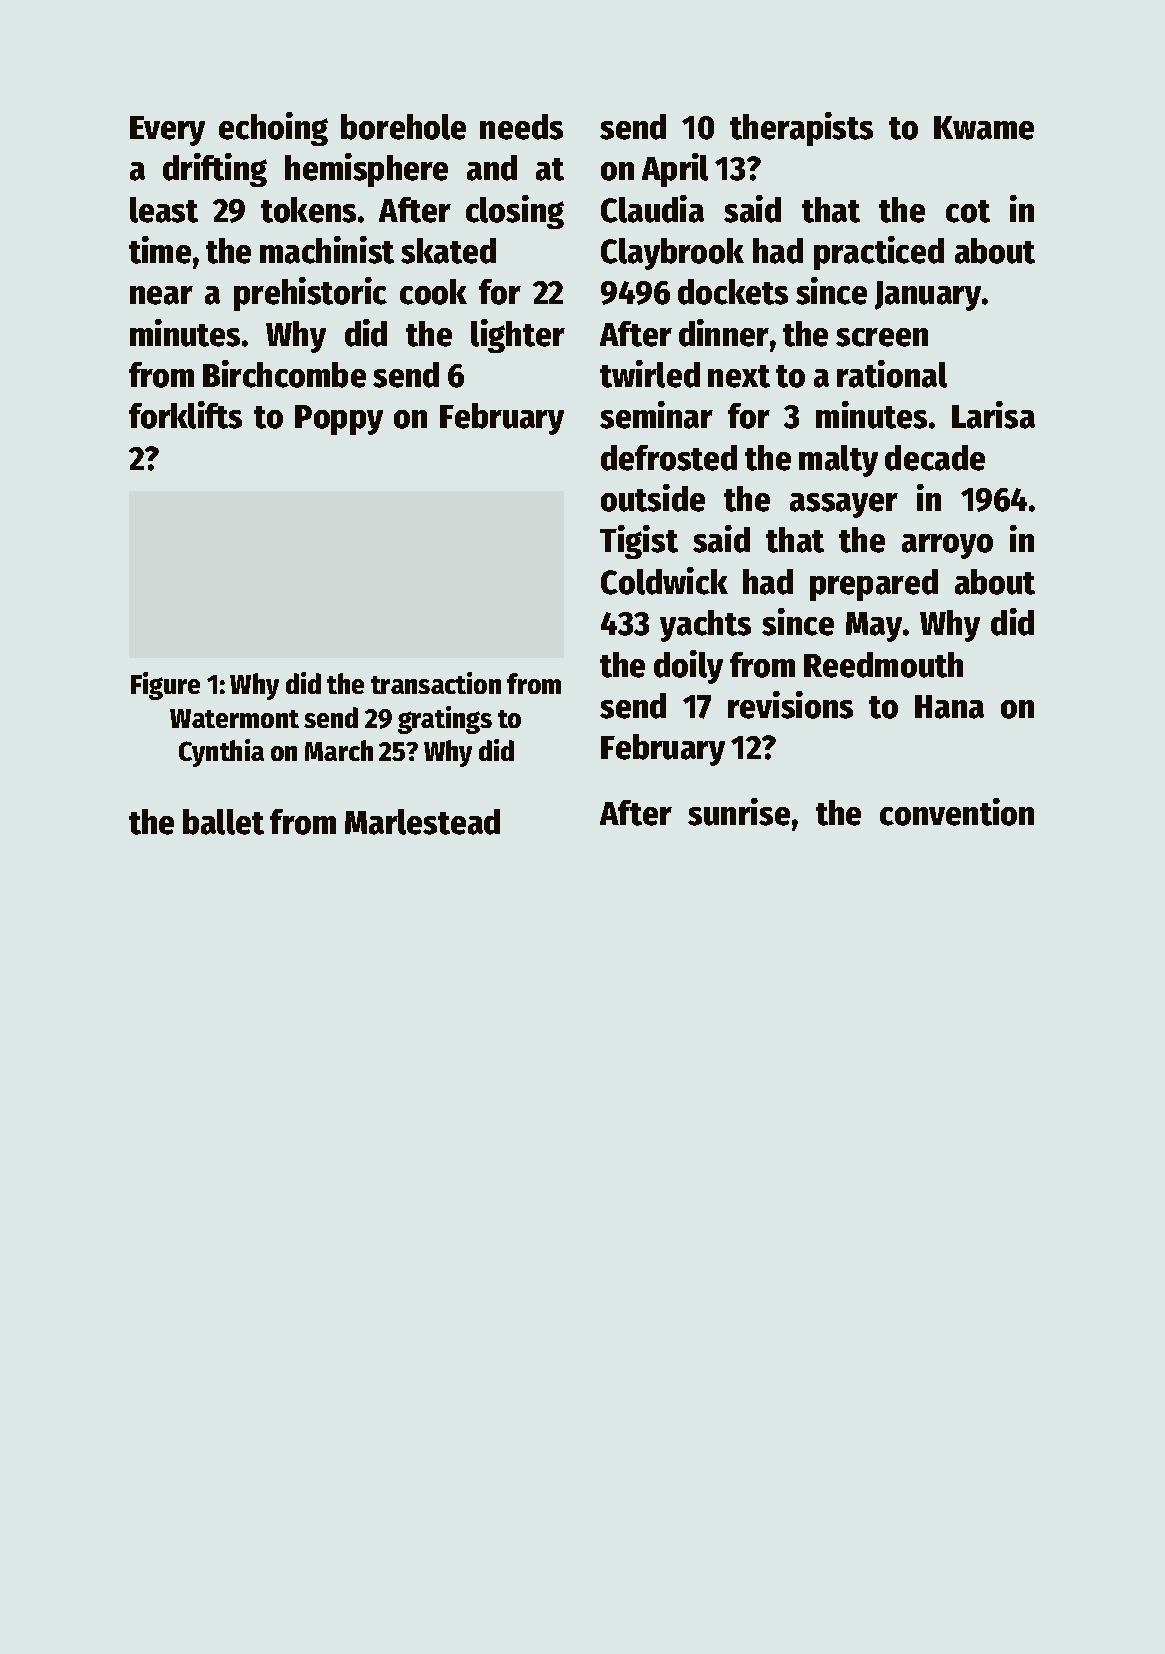 The width and height of the screenshot is (1165, 1654). What do you see at coordinates (739, 376) in the screenshot?
I see `next` at bounding box center [739, 376].
